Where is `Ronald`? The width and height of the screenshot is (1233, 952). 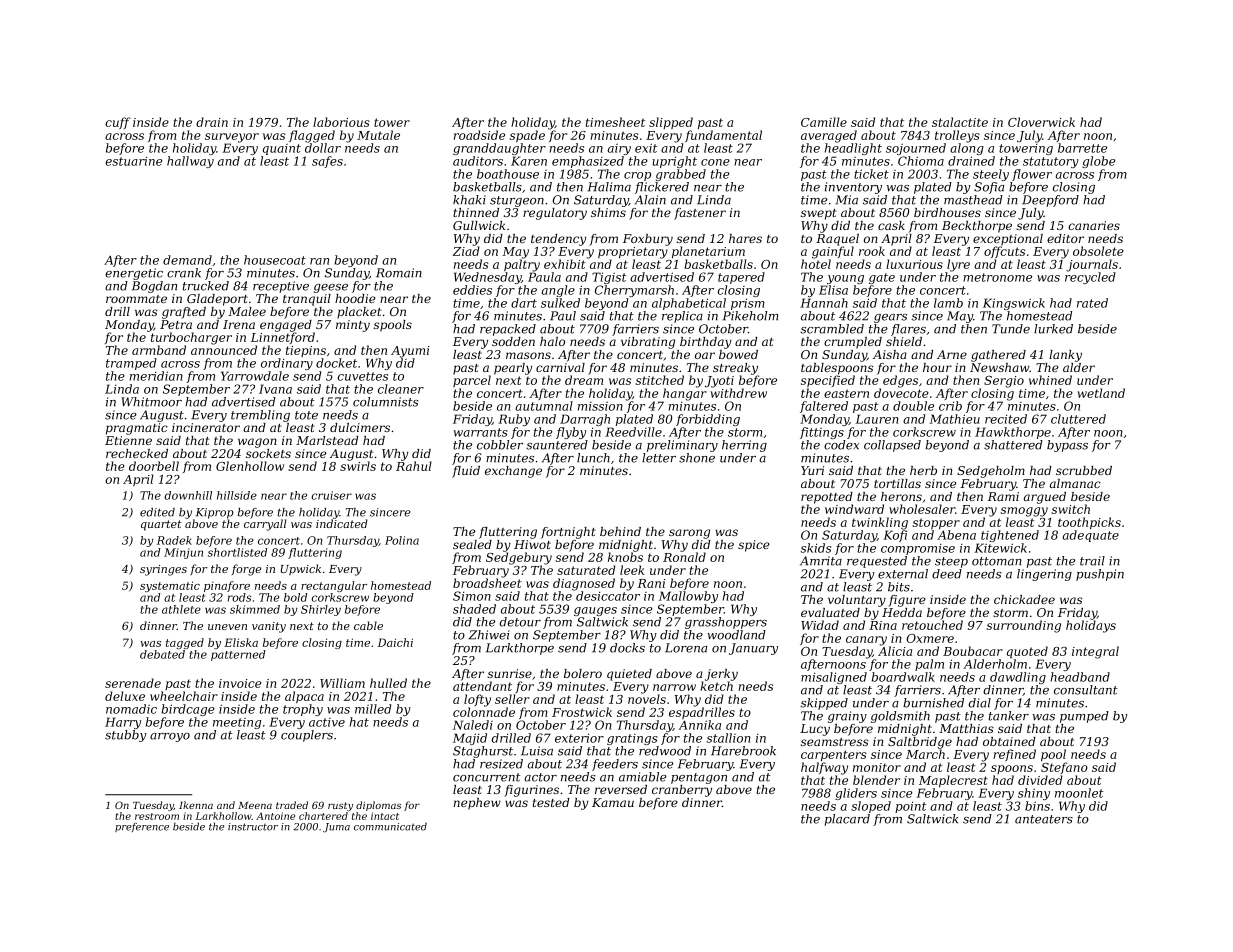
Ronald is located at coordinates (684, 557).
